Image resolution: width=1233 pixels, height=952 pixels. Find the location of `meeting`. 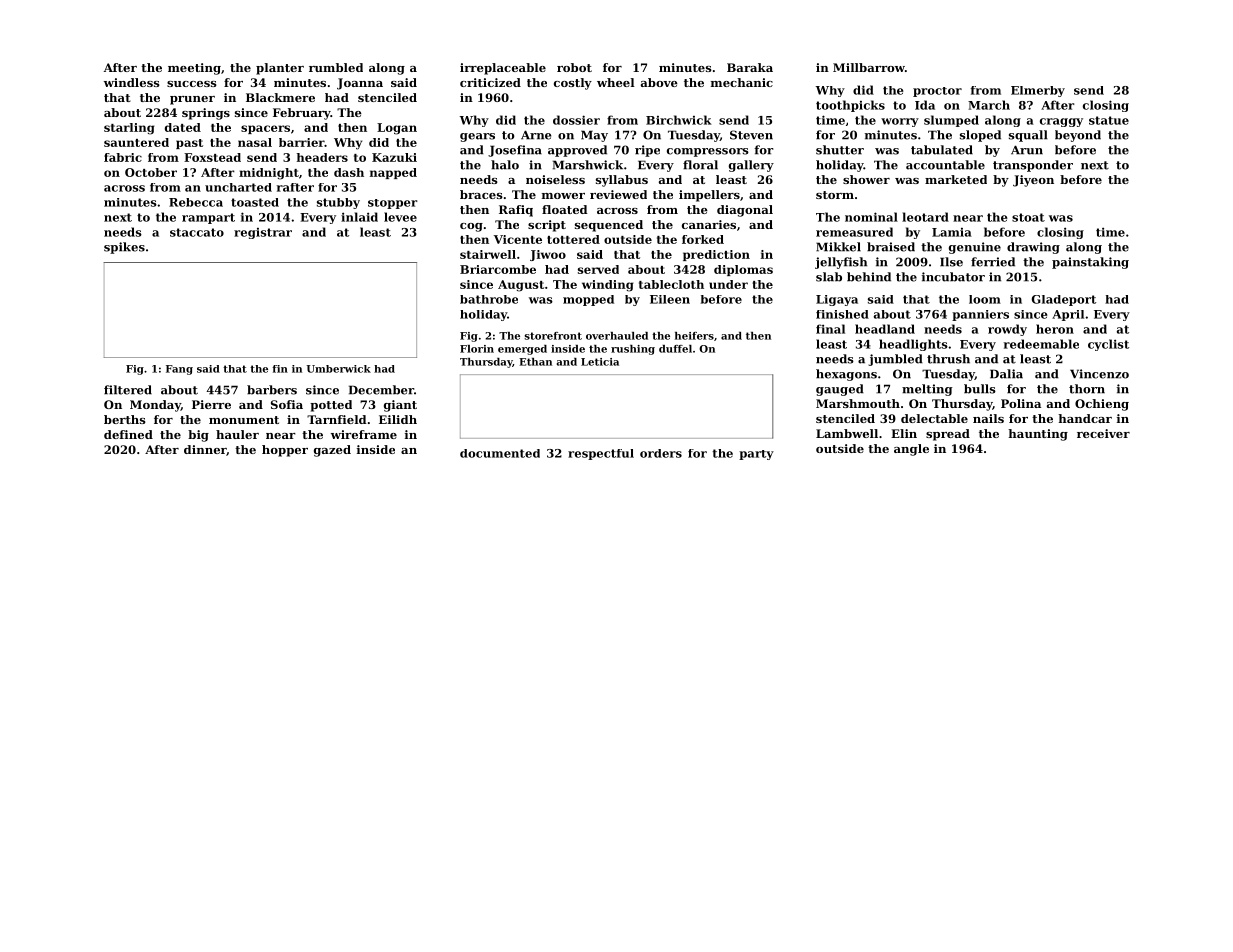

meeting is located at coordinates (194, 69).
